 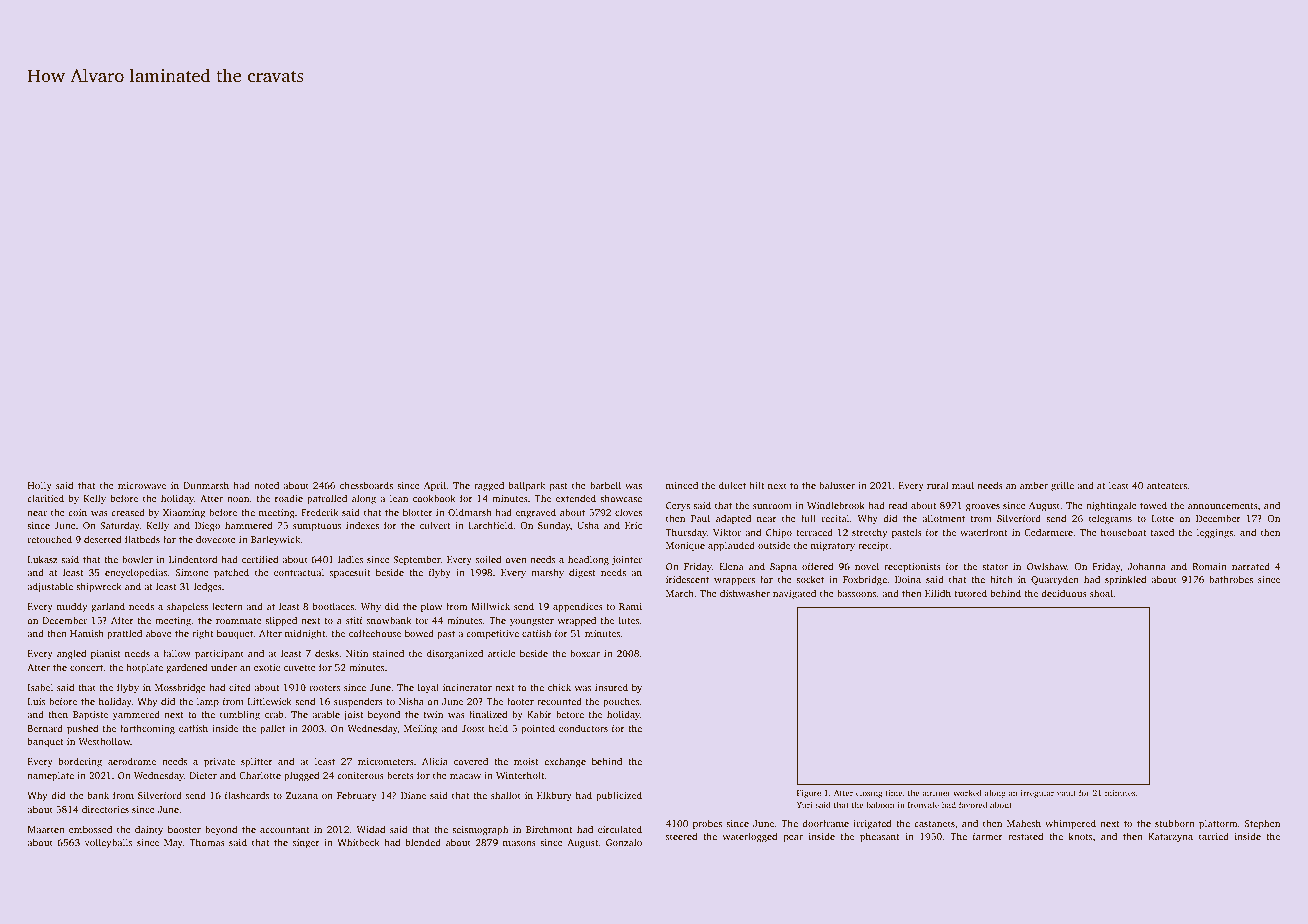 What do you see at coordinates (621, 702) in the page?
I see `pouches` at bounding box center [621, 702].
